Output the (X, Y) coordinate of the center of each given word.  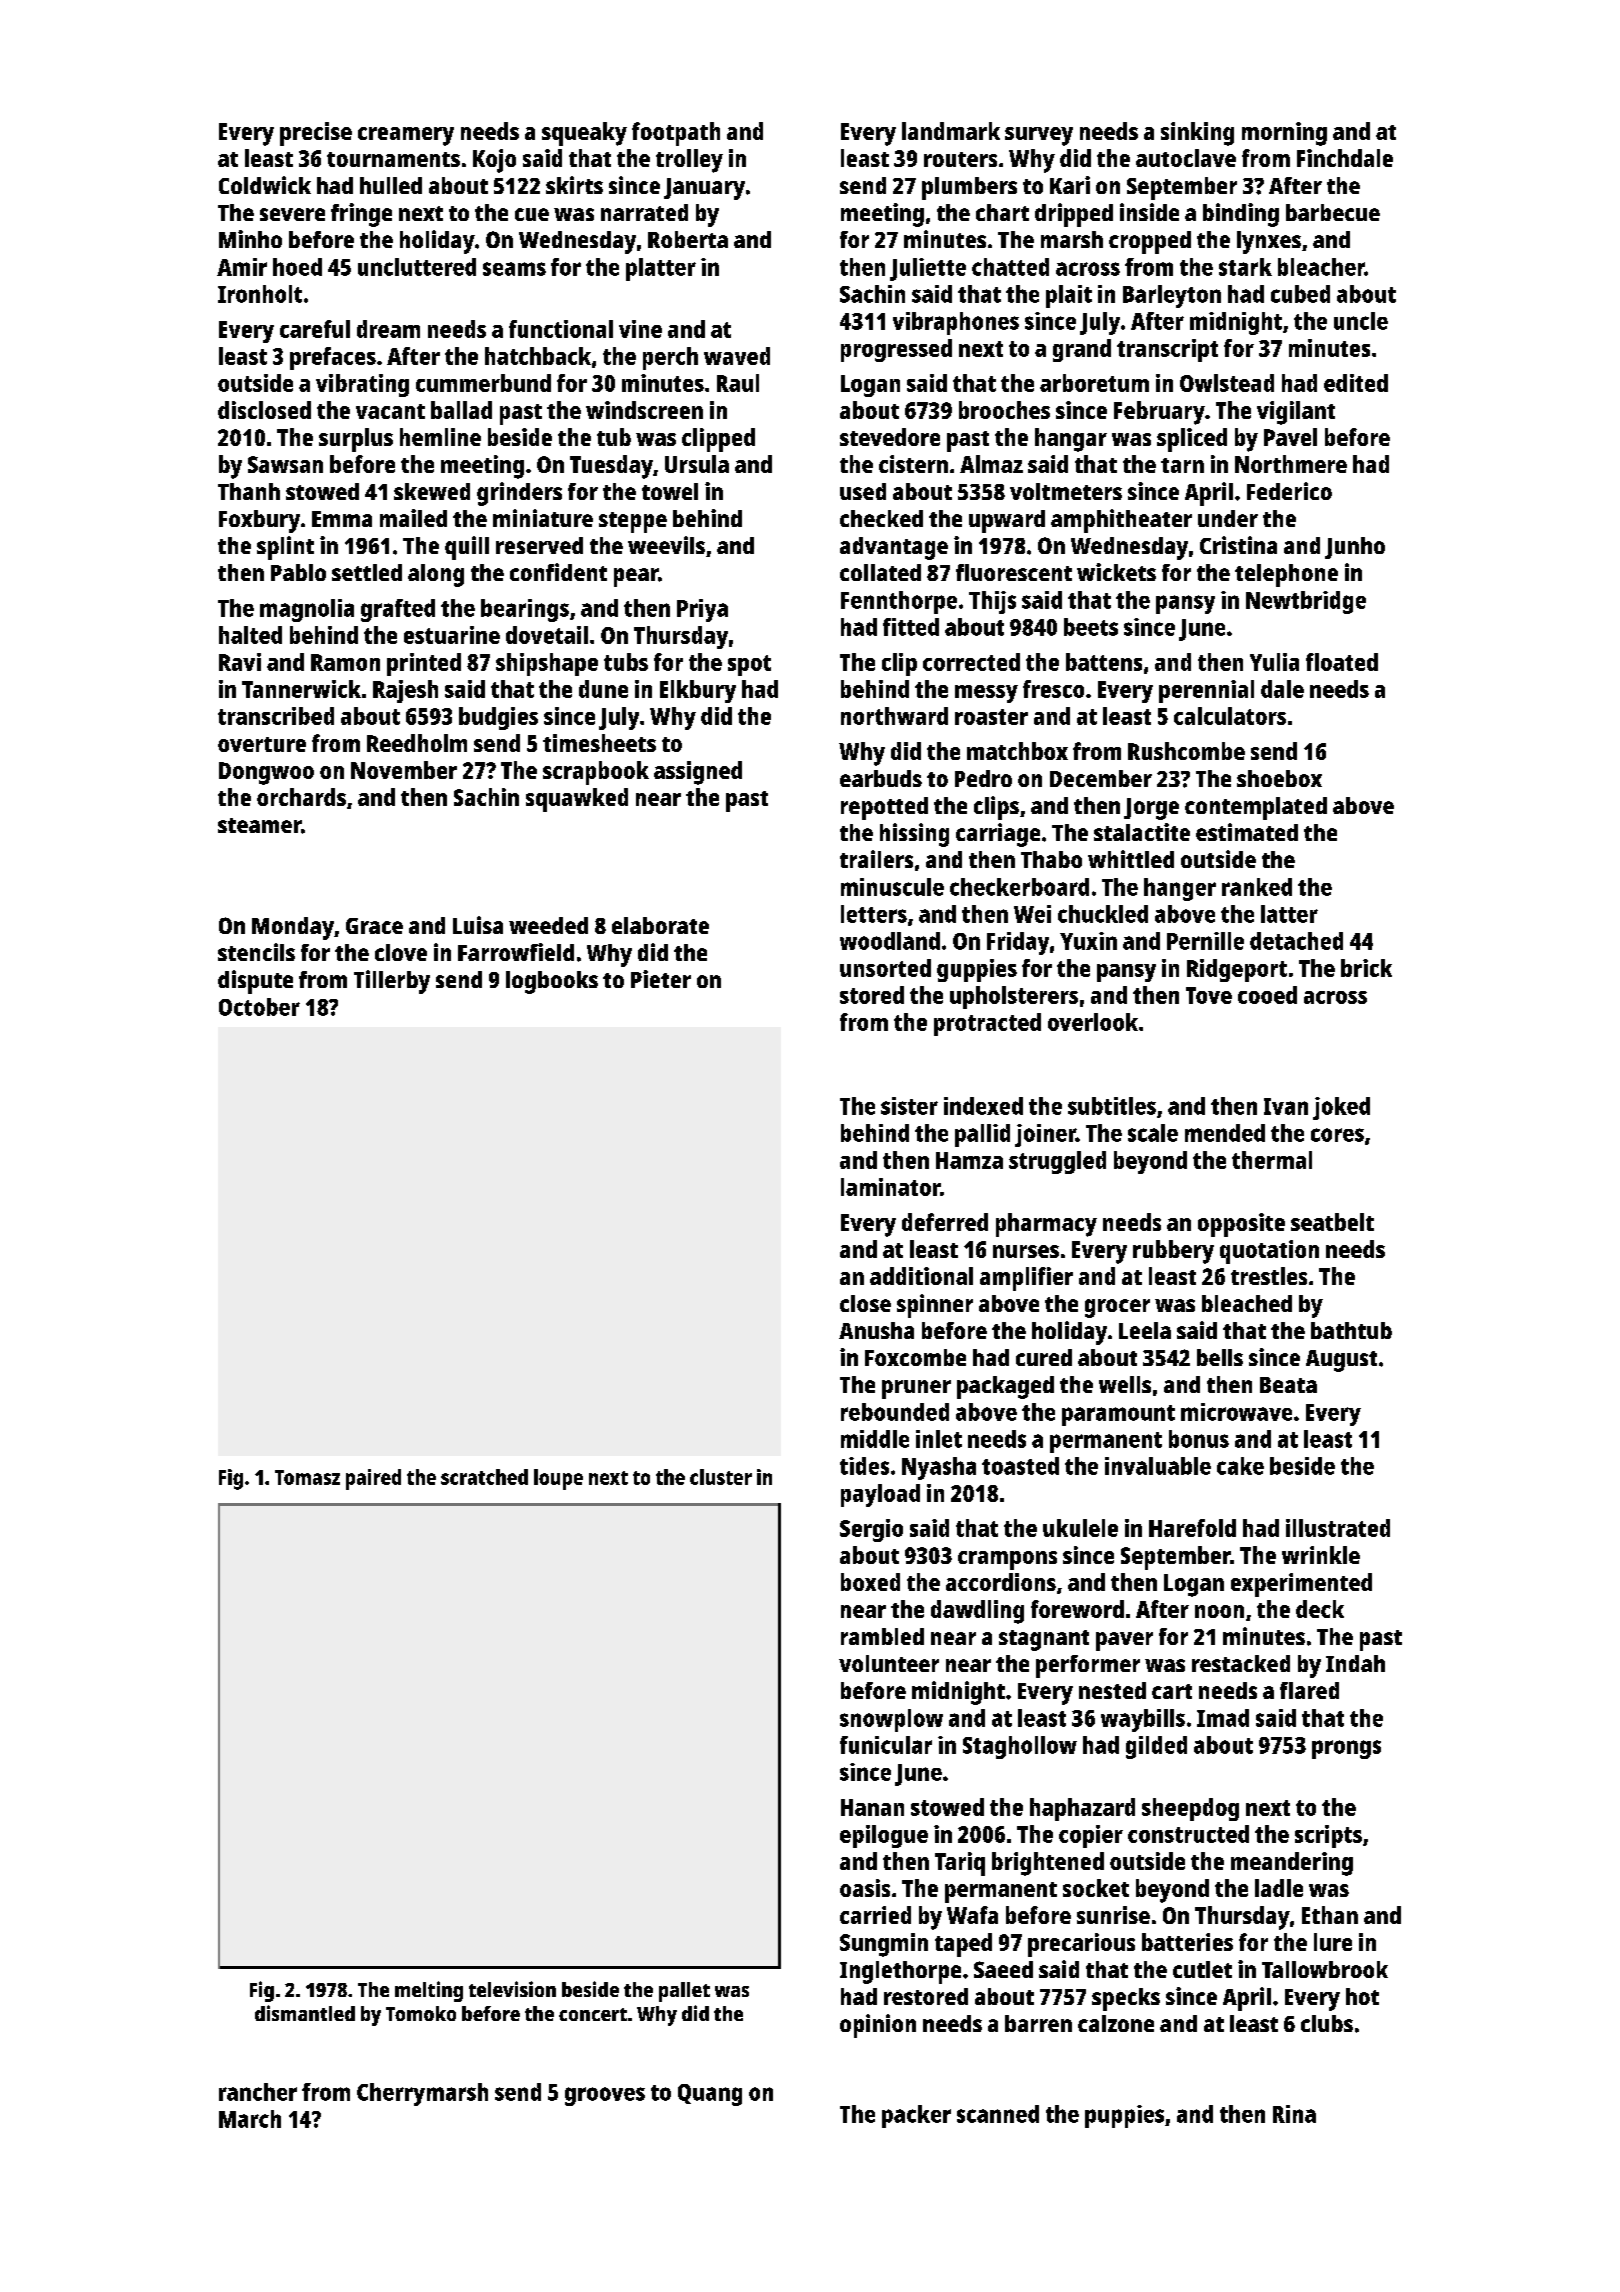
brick (1366, 968)
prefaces (333, 358)
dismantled (305, 2013)
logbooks (552, 982)
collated (880, 572)
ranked (1257, 887)
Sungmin (884, 1945)
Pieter (661, 979)
